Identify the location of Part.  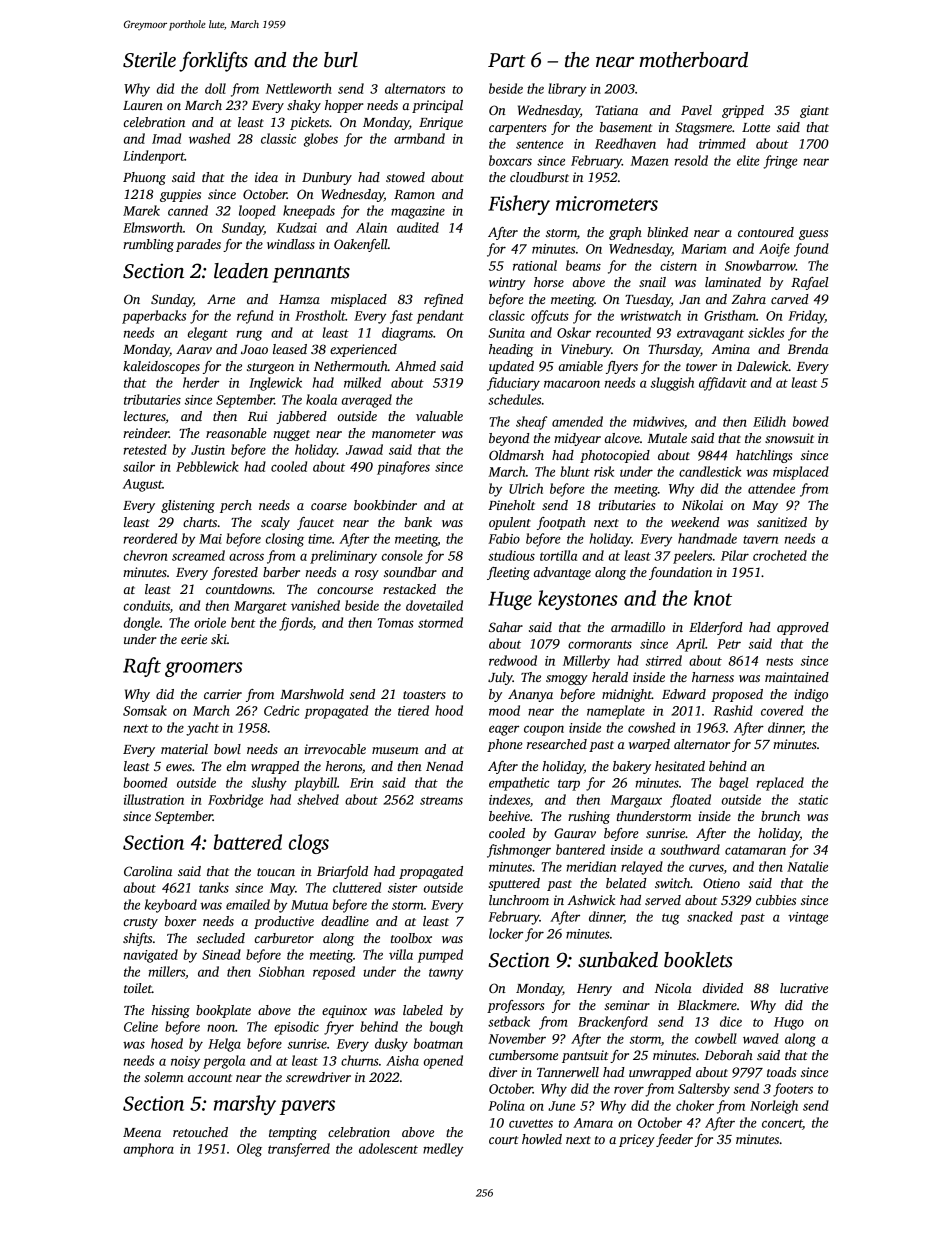
(506, 60).
